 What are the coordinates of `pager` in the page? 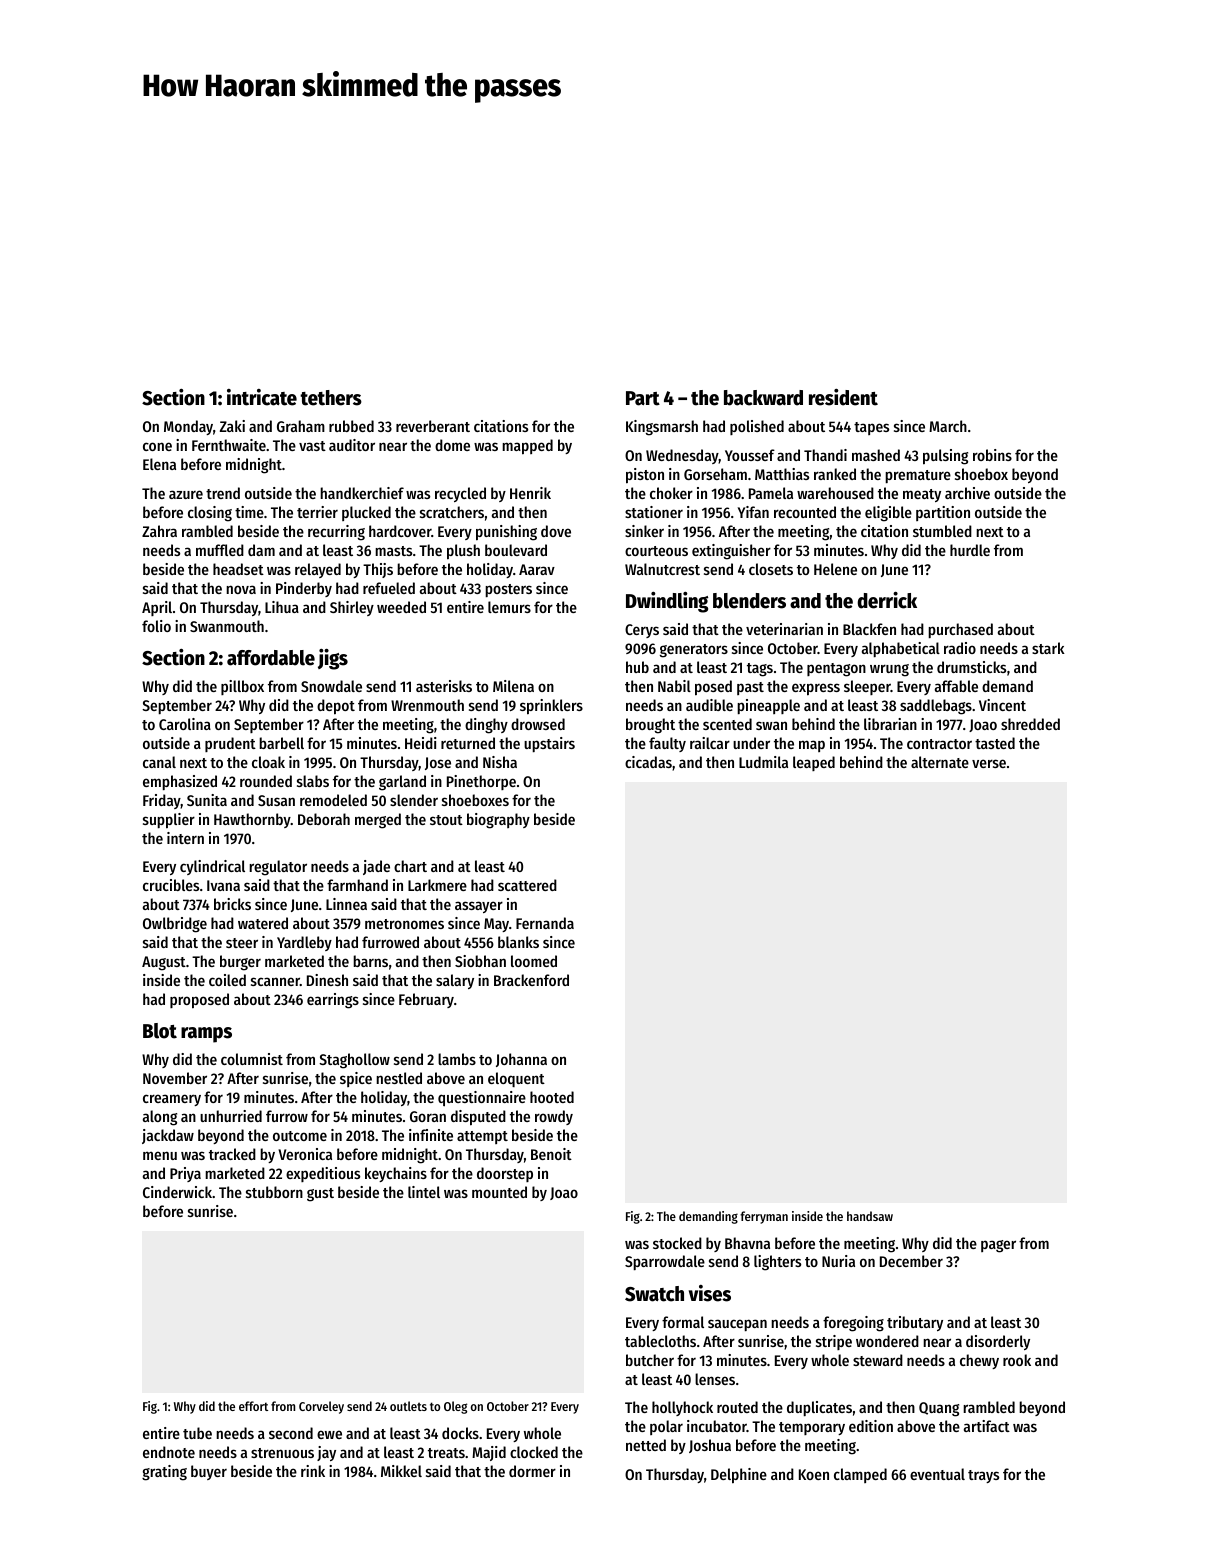 It's located at (998, 1246).
